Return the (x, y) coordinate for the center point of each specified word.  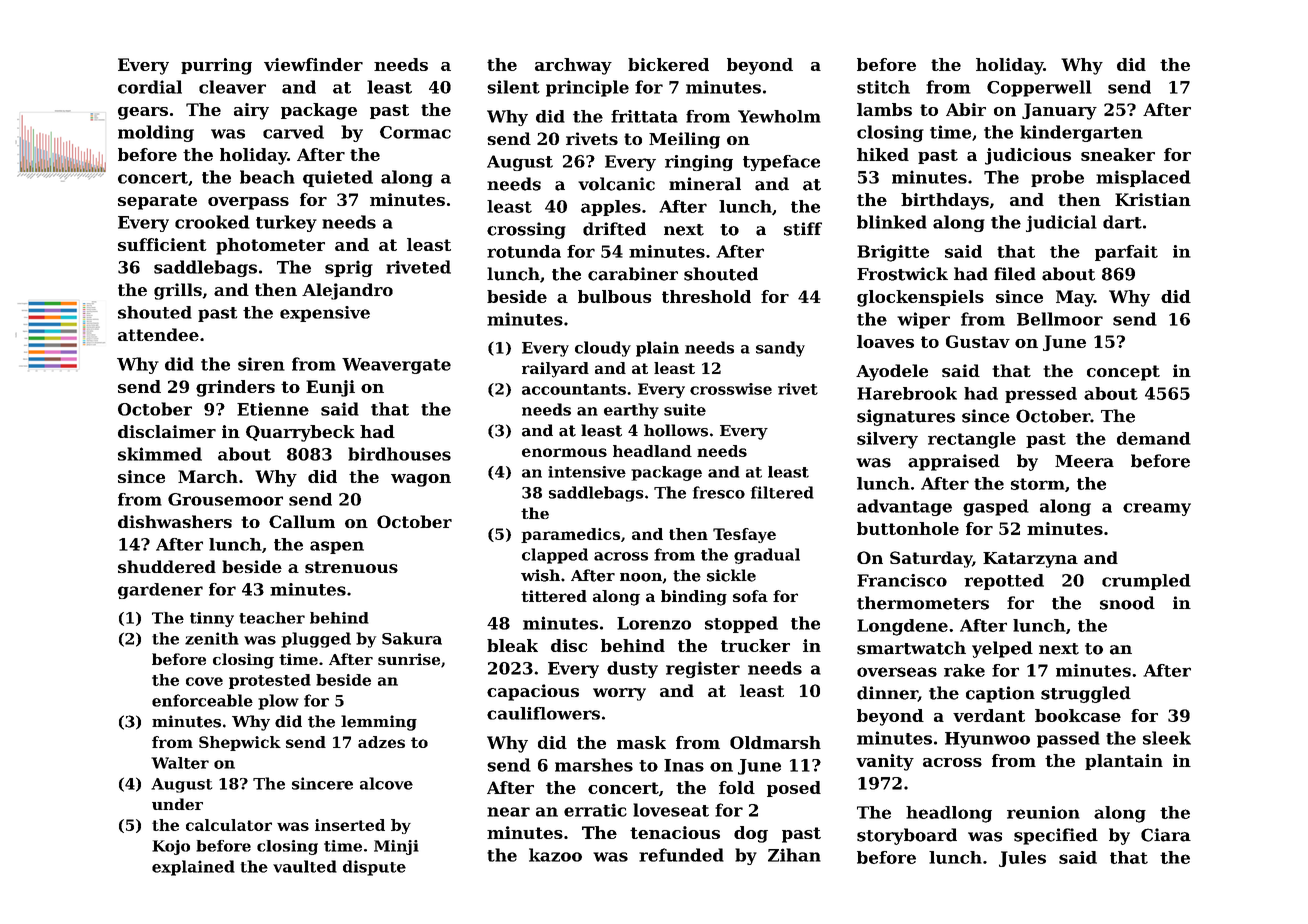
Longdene (902, 627)
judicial (1061, 223)
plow (278, 702)
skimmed (160, 454)
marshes (594, 765)
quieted (338, 178)
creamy (1157, 509)
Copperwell (1039, 88)
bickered (668, 64)
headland (652, 451)
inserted (350, 825)
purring (216, 66)
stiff (803, 229)
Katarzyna (1030, 560)
